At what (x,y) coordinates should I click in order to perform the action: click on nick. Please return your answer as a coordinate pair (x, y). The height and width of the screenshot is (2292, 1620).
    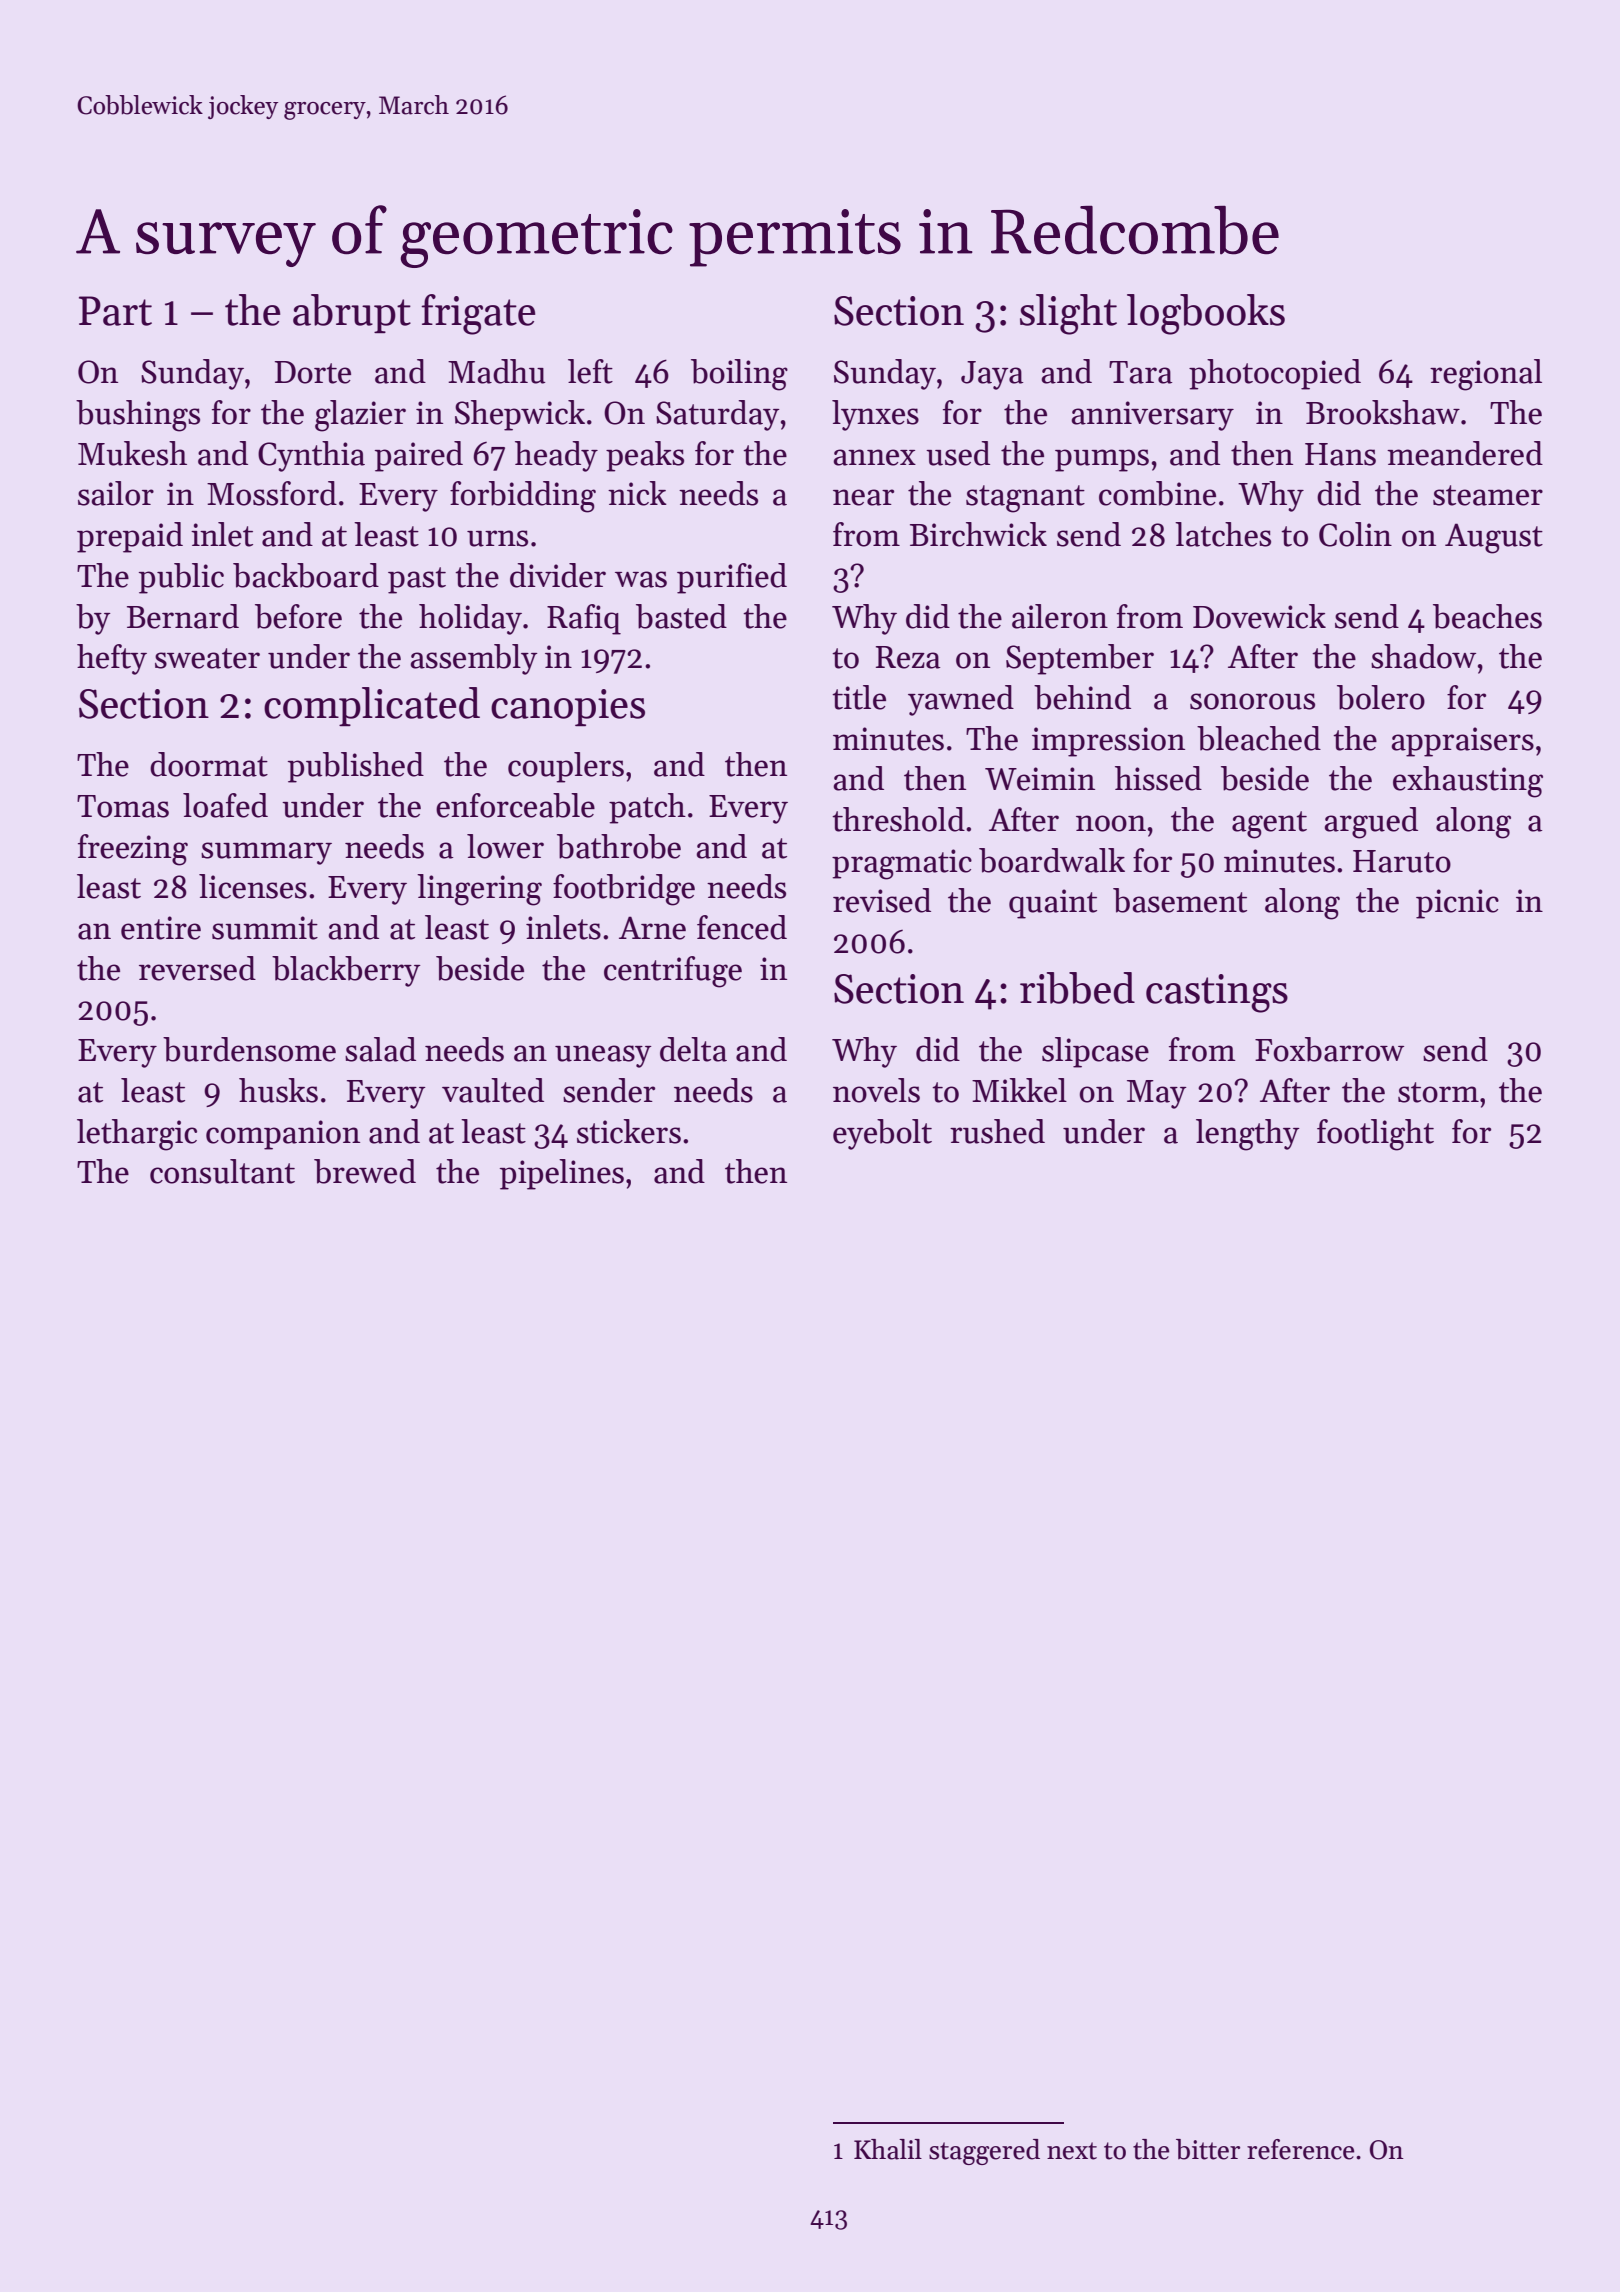
    Looking at the image, I should click on (637, 493).
